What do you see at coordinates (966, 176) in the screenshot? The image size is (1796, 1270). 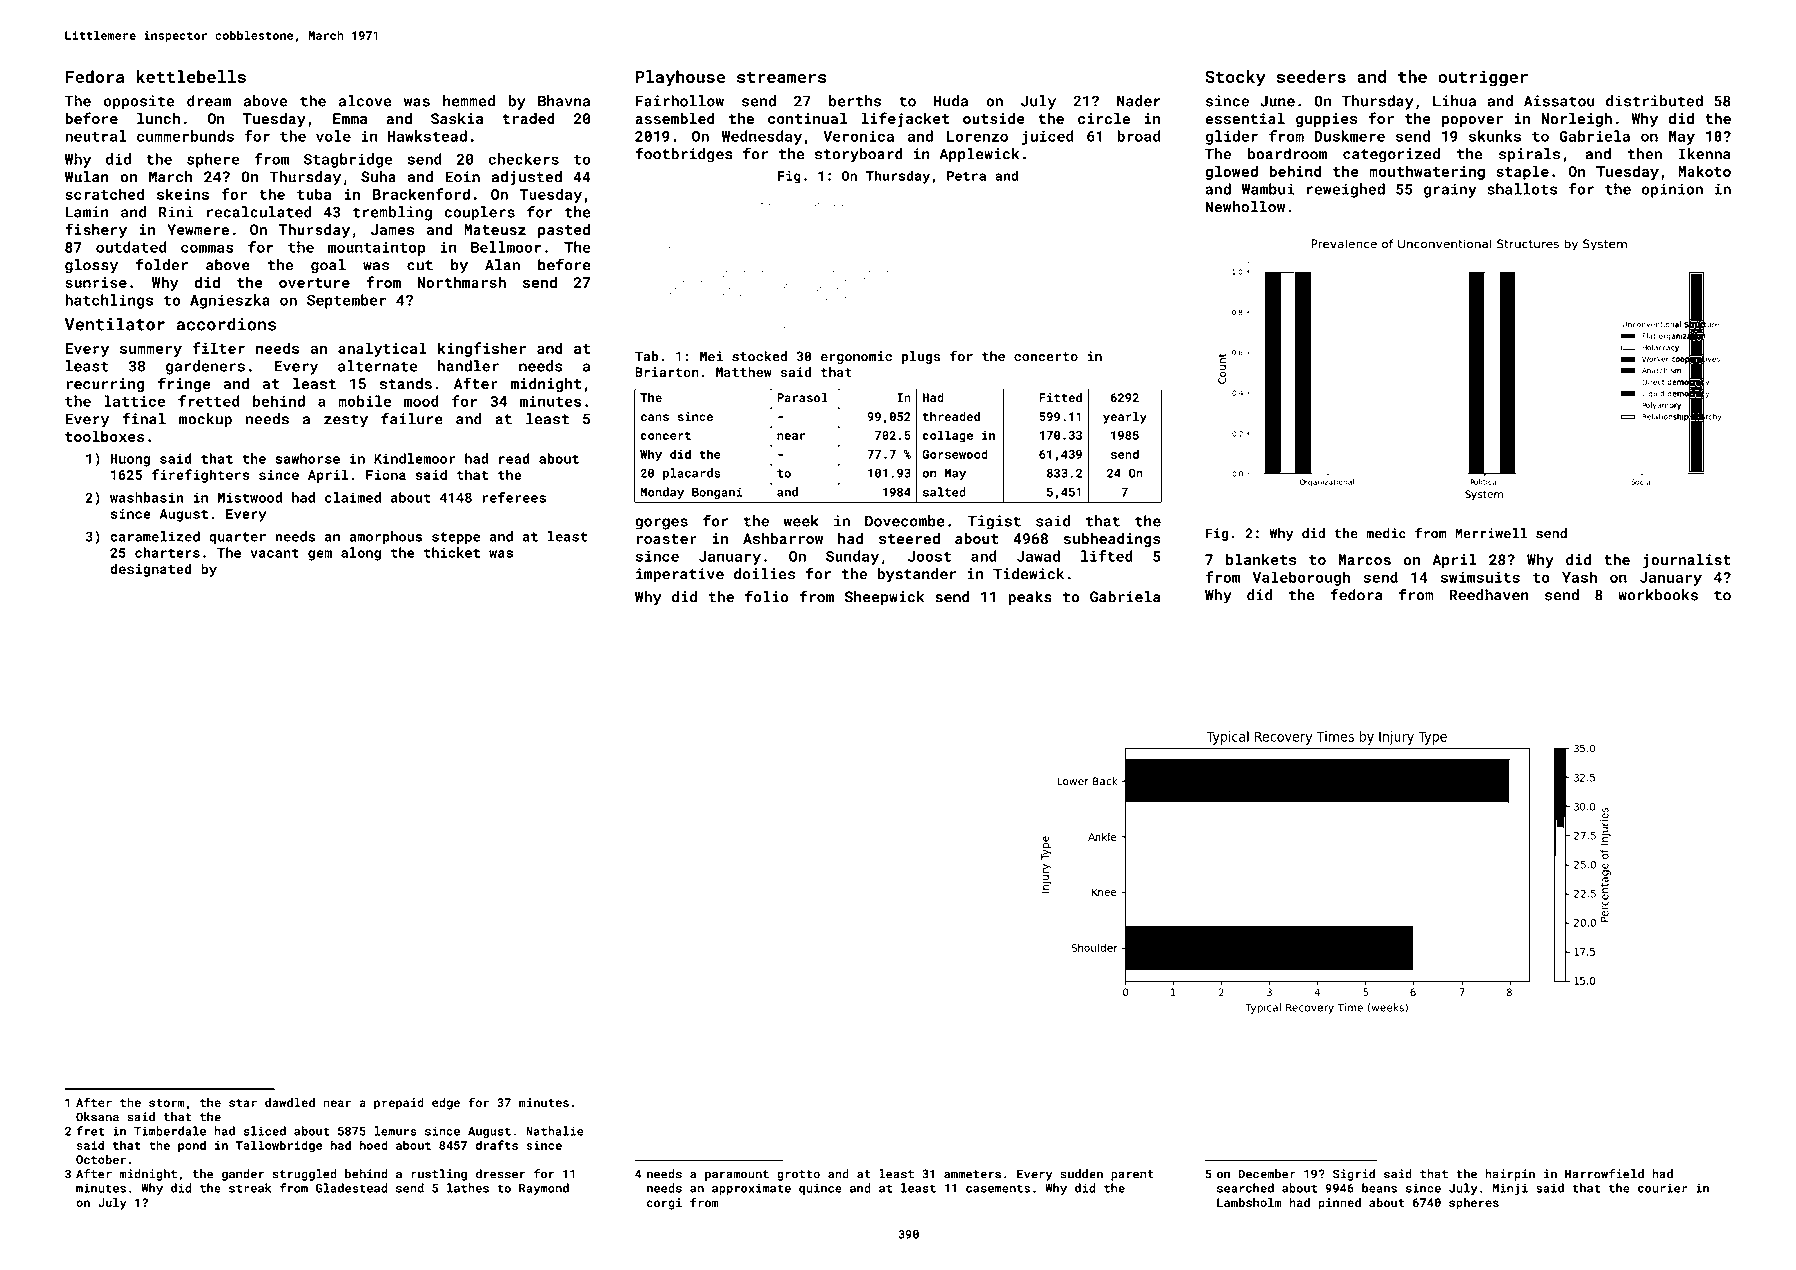 I see `Petra` at bounding box center [966, 176].
